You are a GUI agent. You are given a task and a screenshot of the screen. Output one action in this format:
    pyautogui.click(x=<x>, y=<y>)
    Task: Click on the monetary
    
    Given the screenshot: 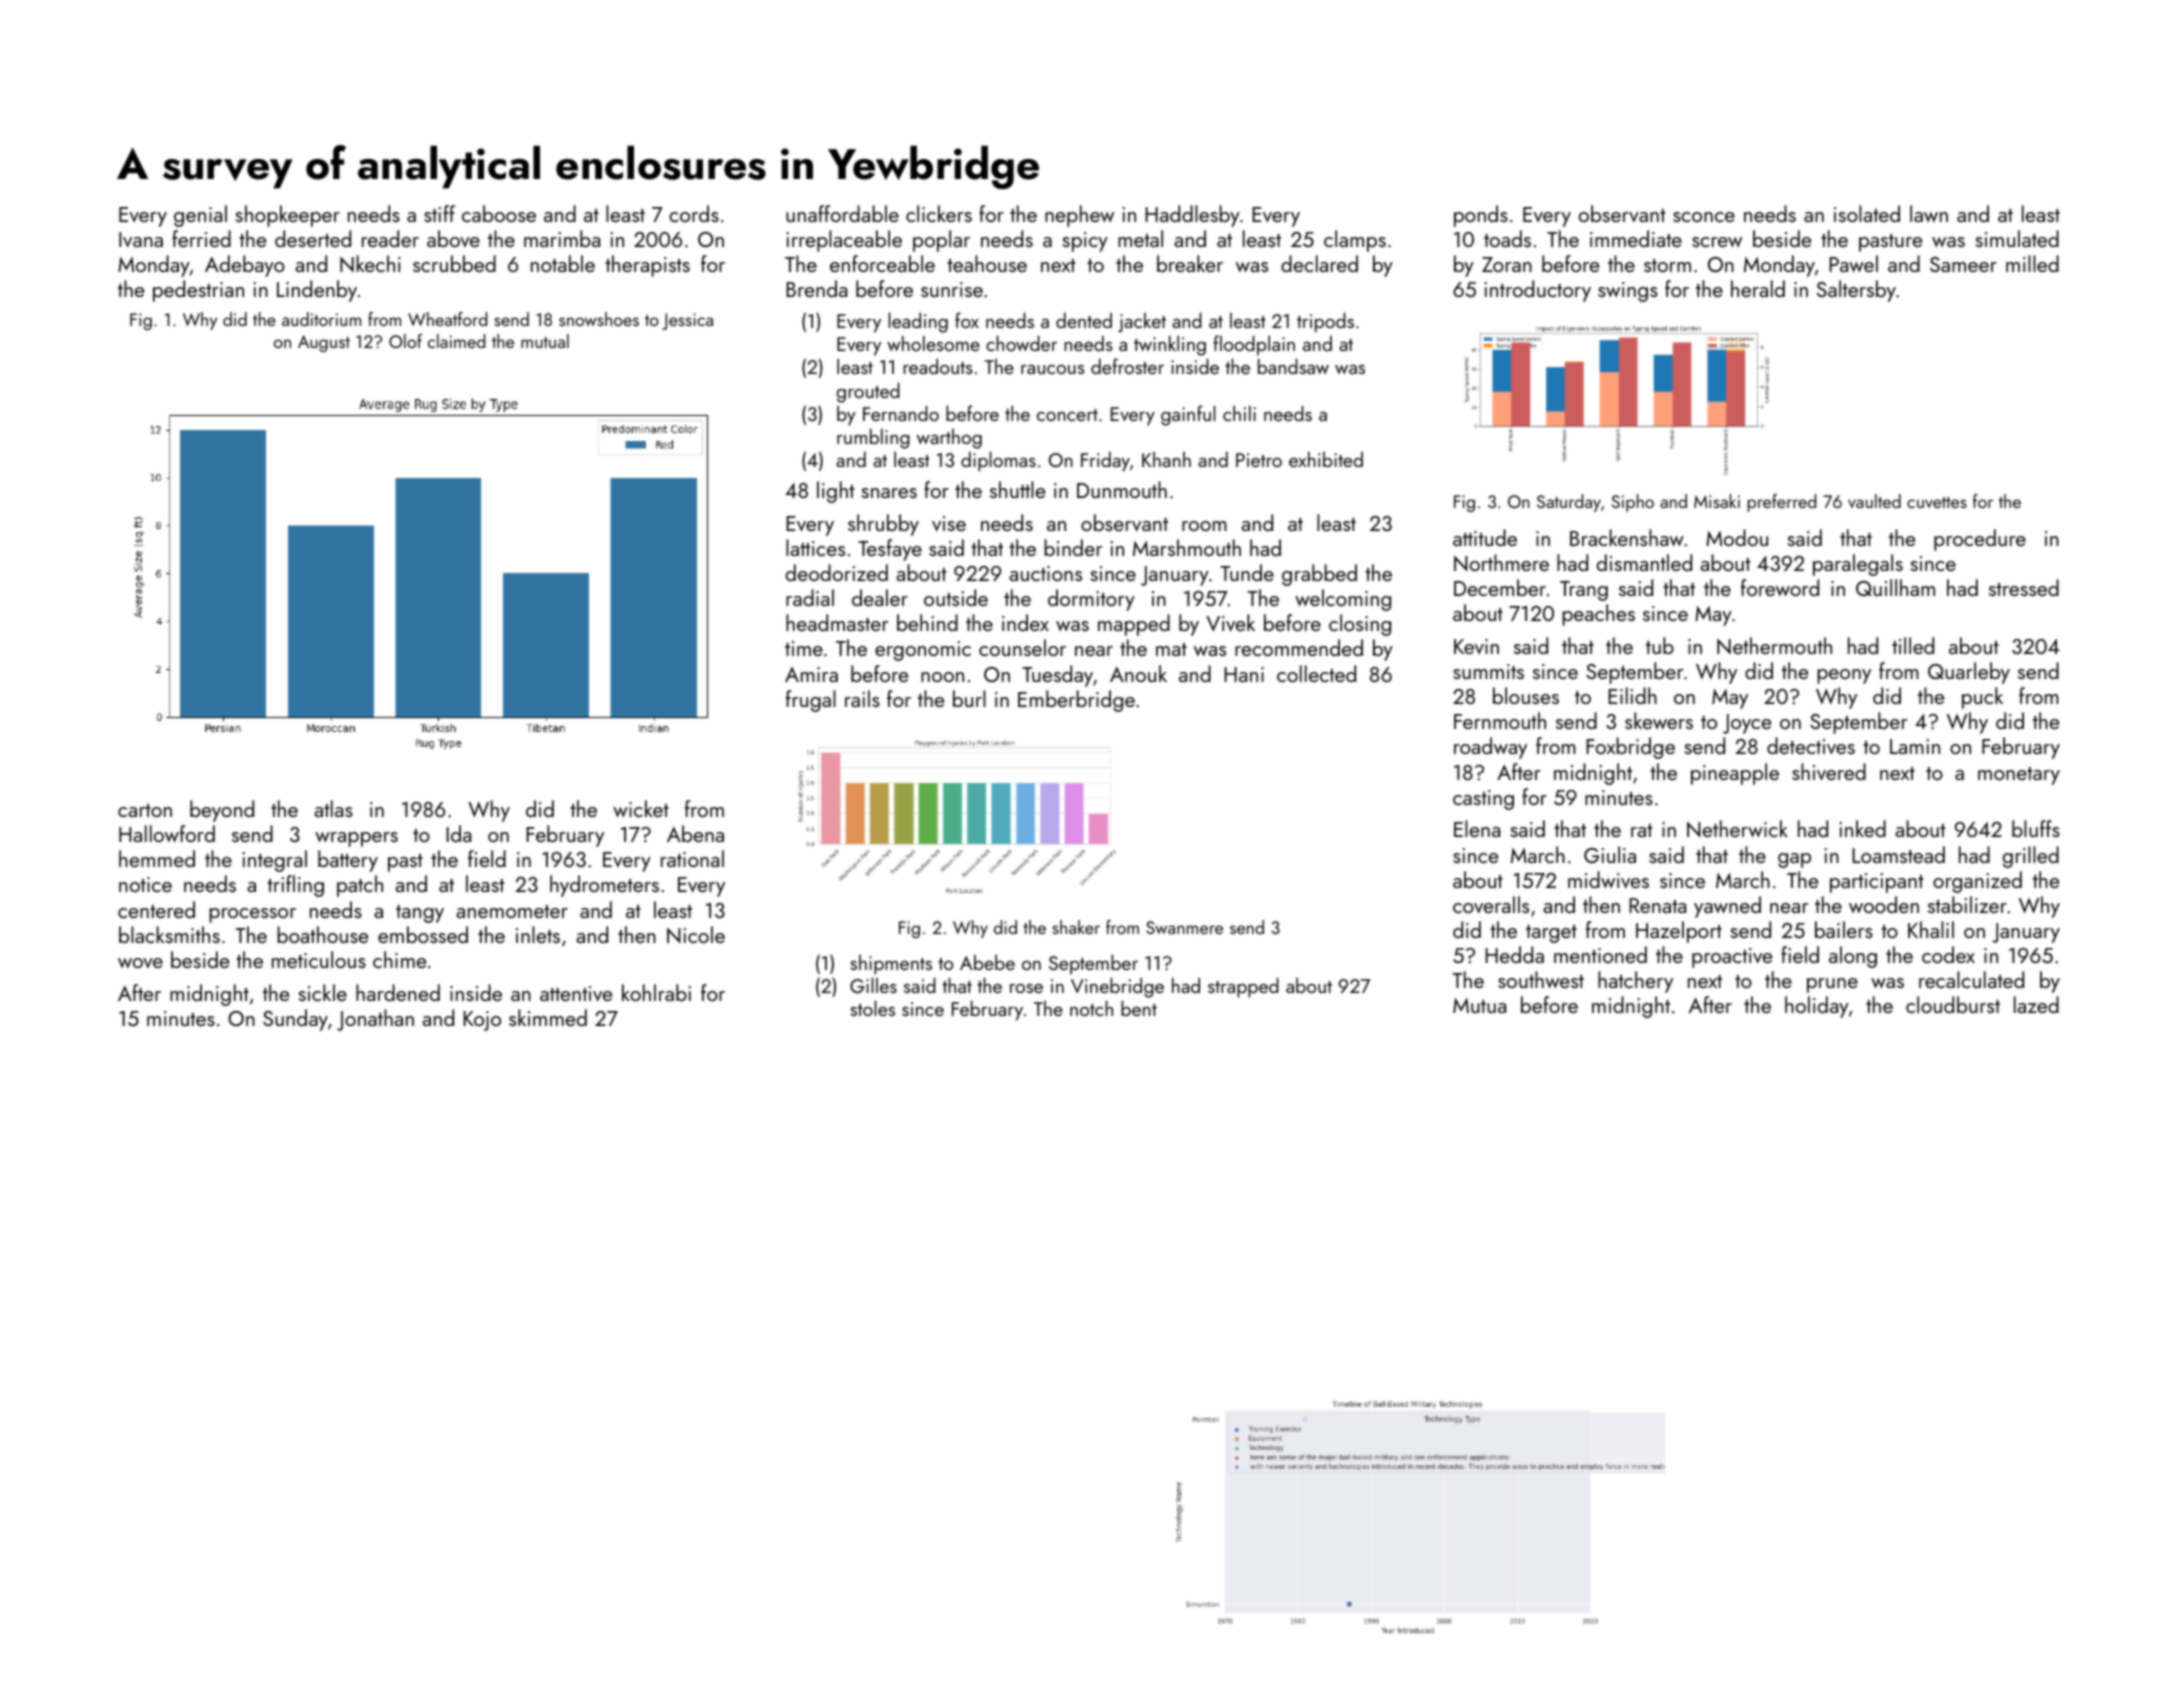 What is the action you would take?
    pyautogui.click(x=2019, y=776)
